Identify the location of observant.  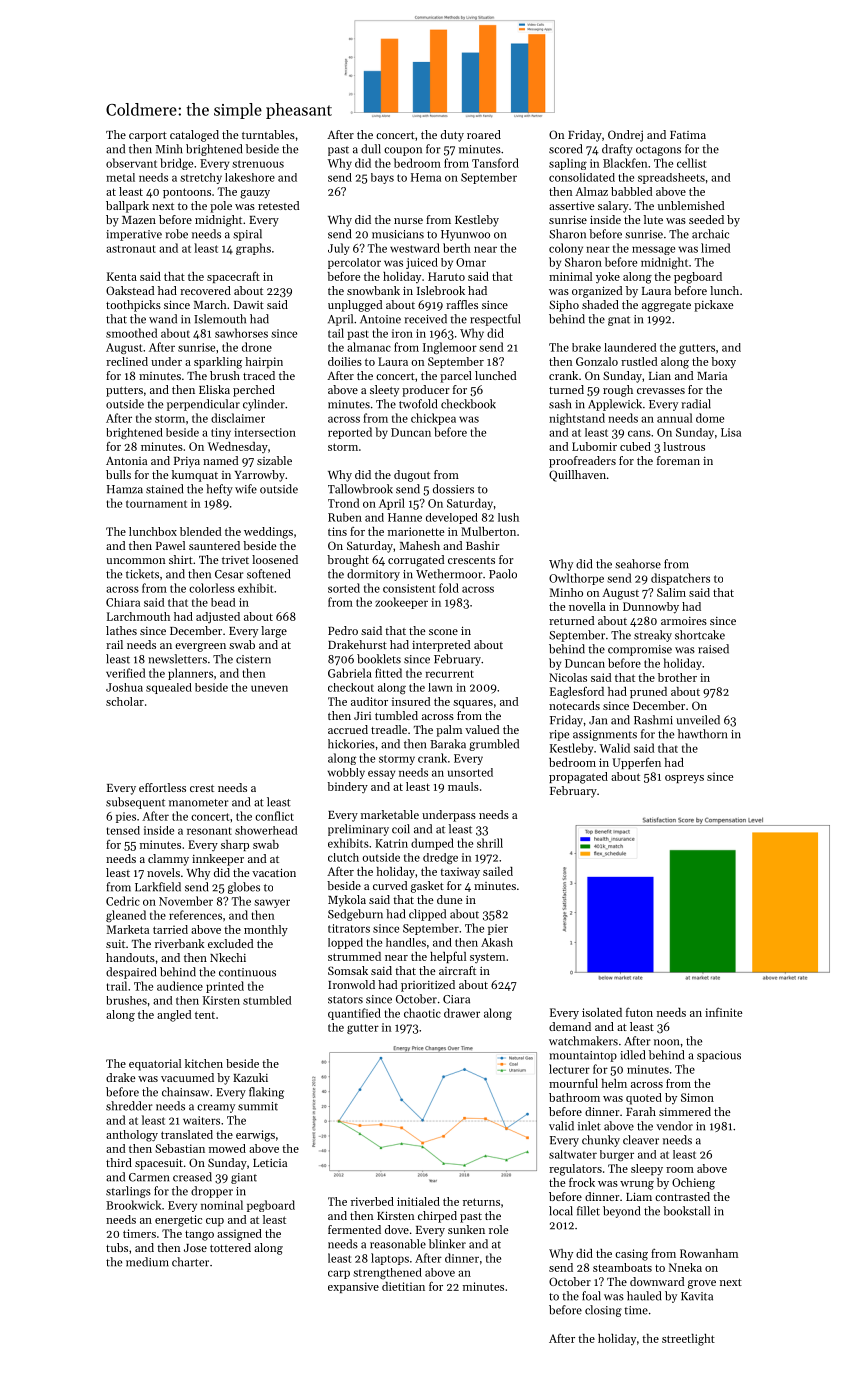
(131, 163).
